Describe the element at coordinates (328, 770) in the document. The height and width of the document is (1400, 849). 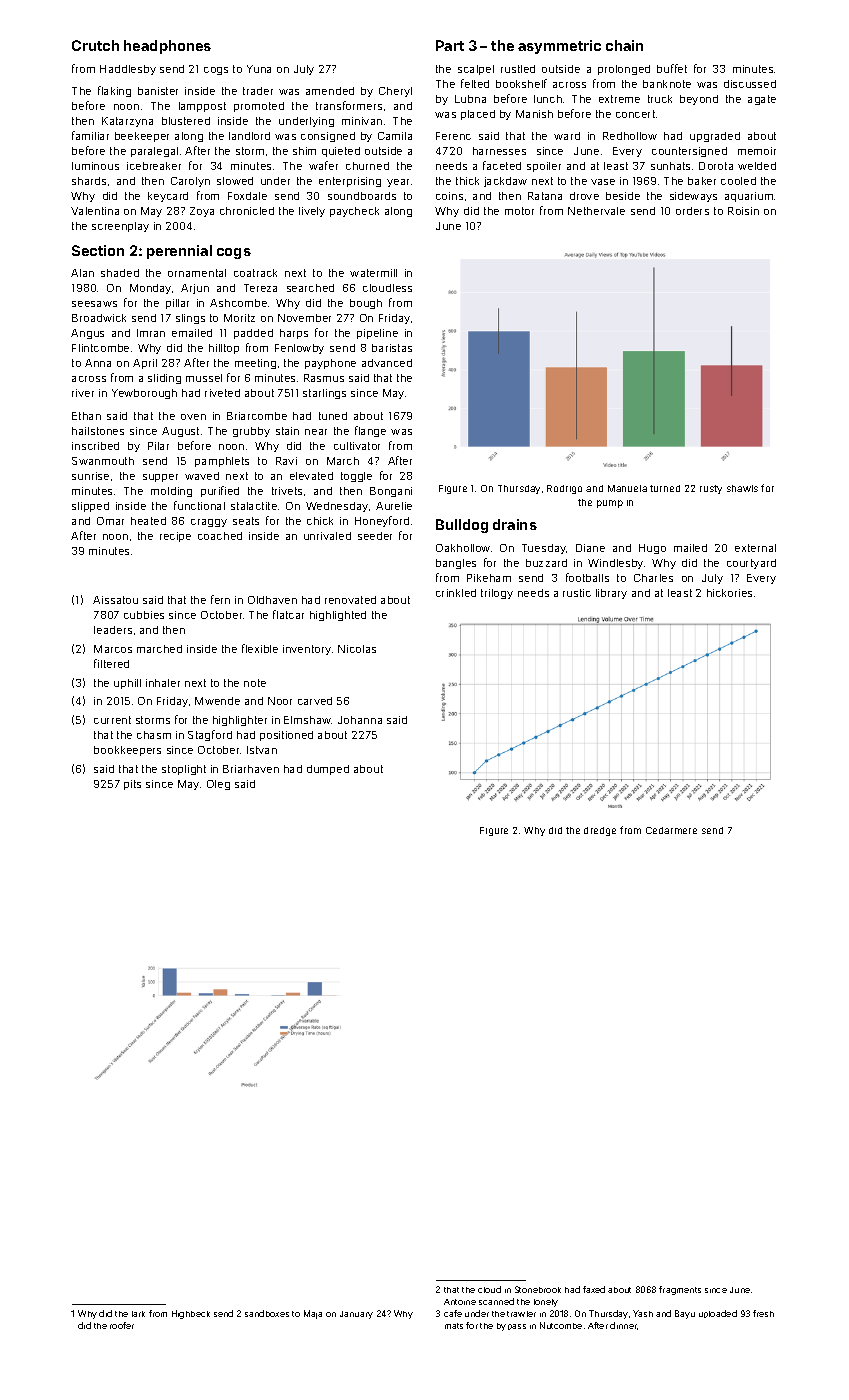
I see `dumped` at that location.
